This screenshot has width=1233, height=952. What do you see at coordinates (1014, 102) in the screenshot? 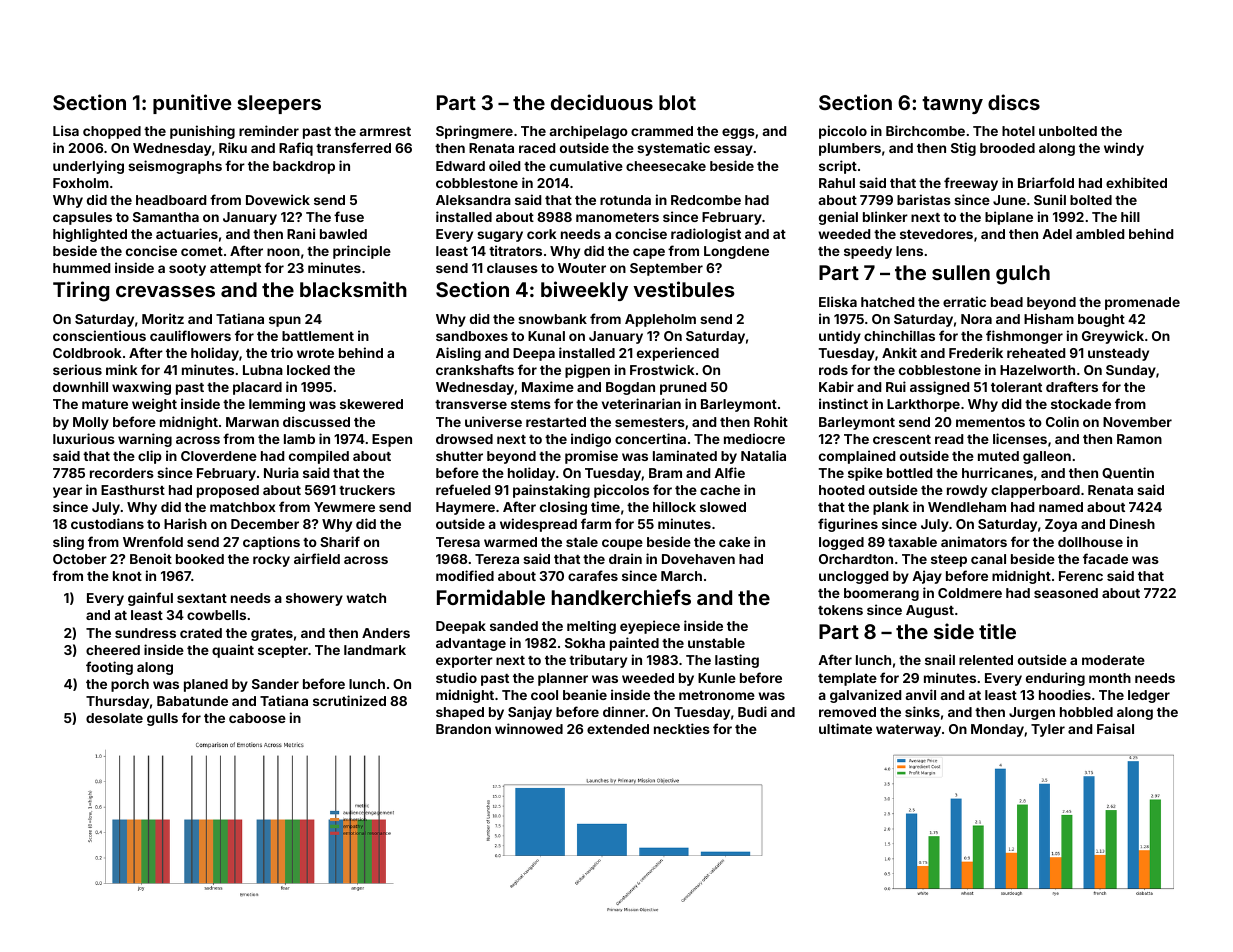
I see `discs` at bounding box center [1014, 102].
